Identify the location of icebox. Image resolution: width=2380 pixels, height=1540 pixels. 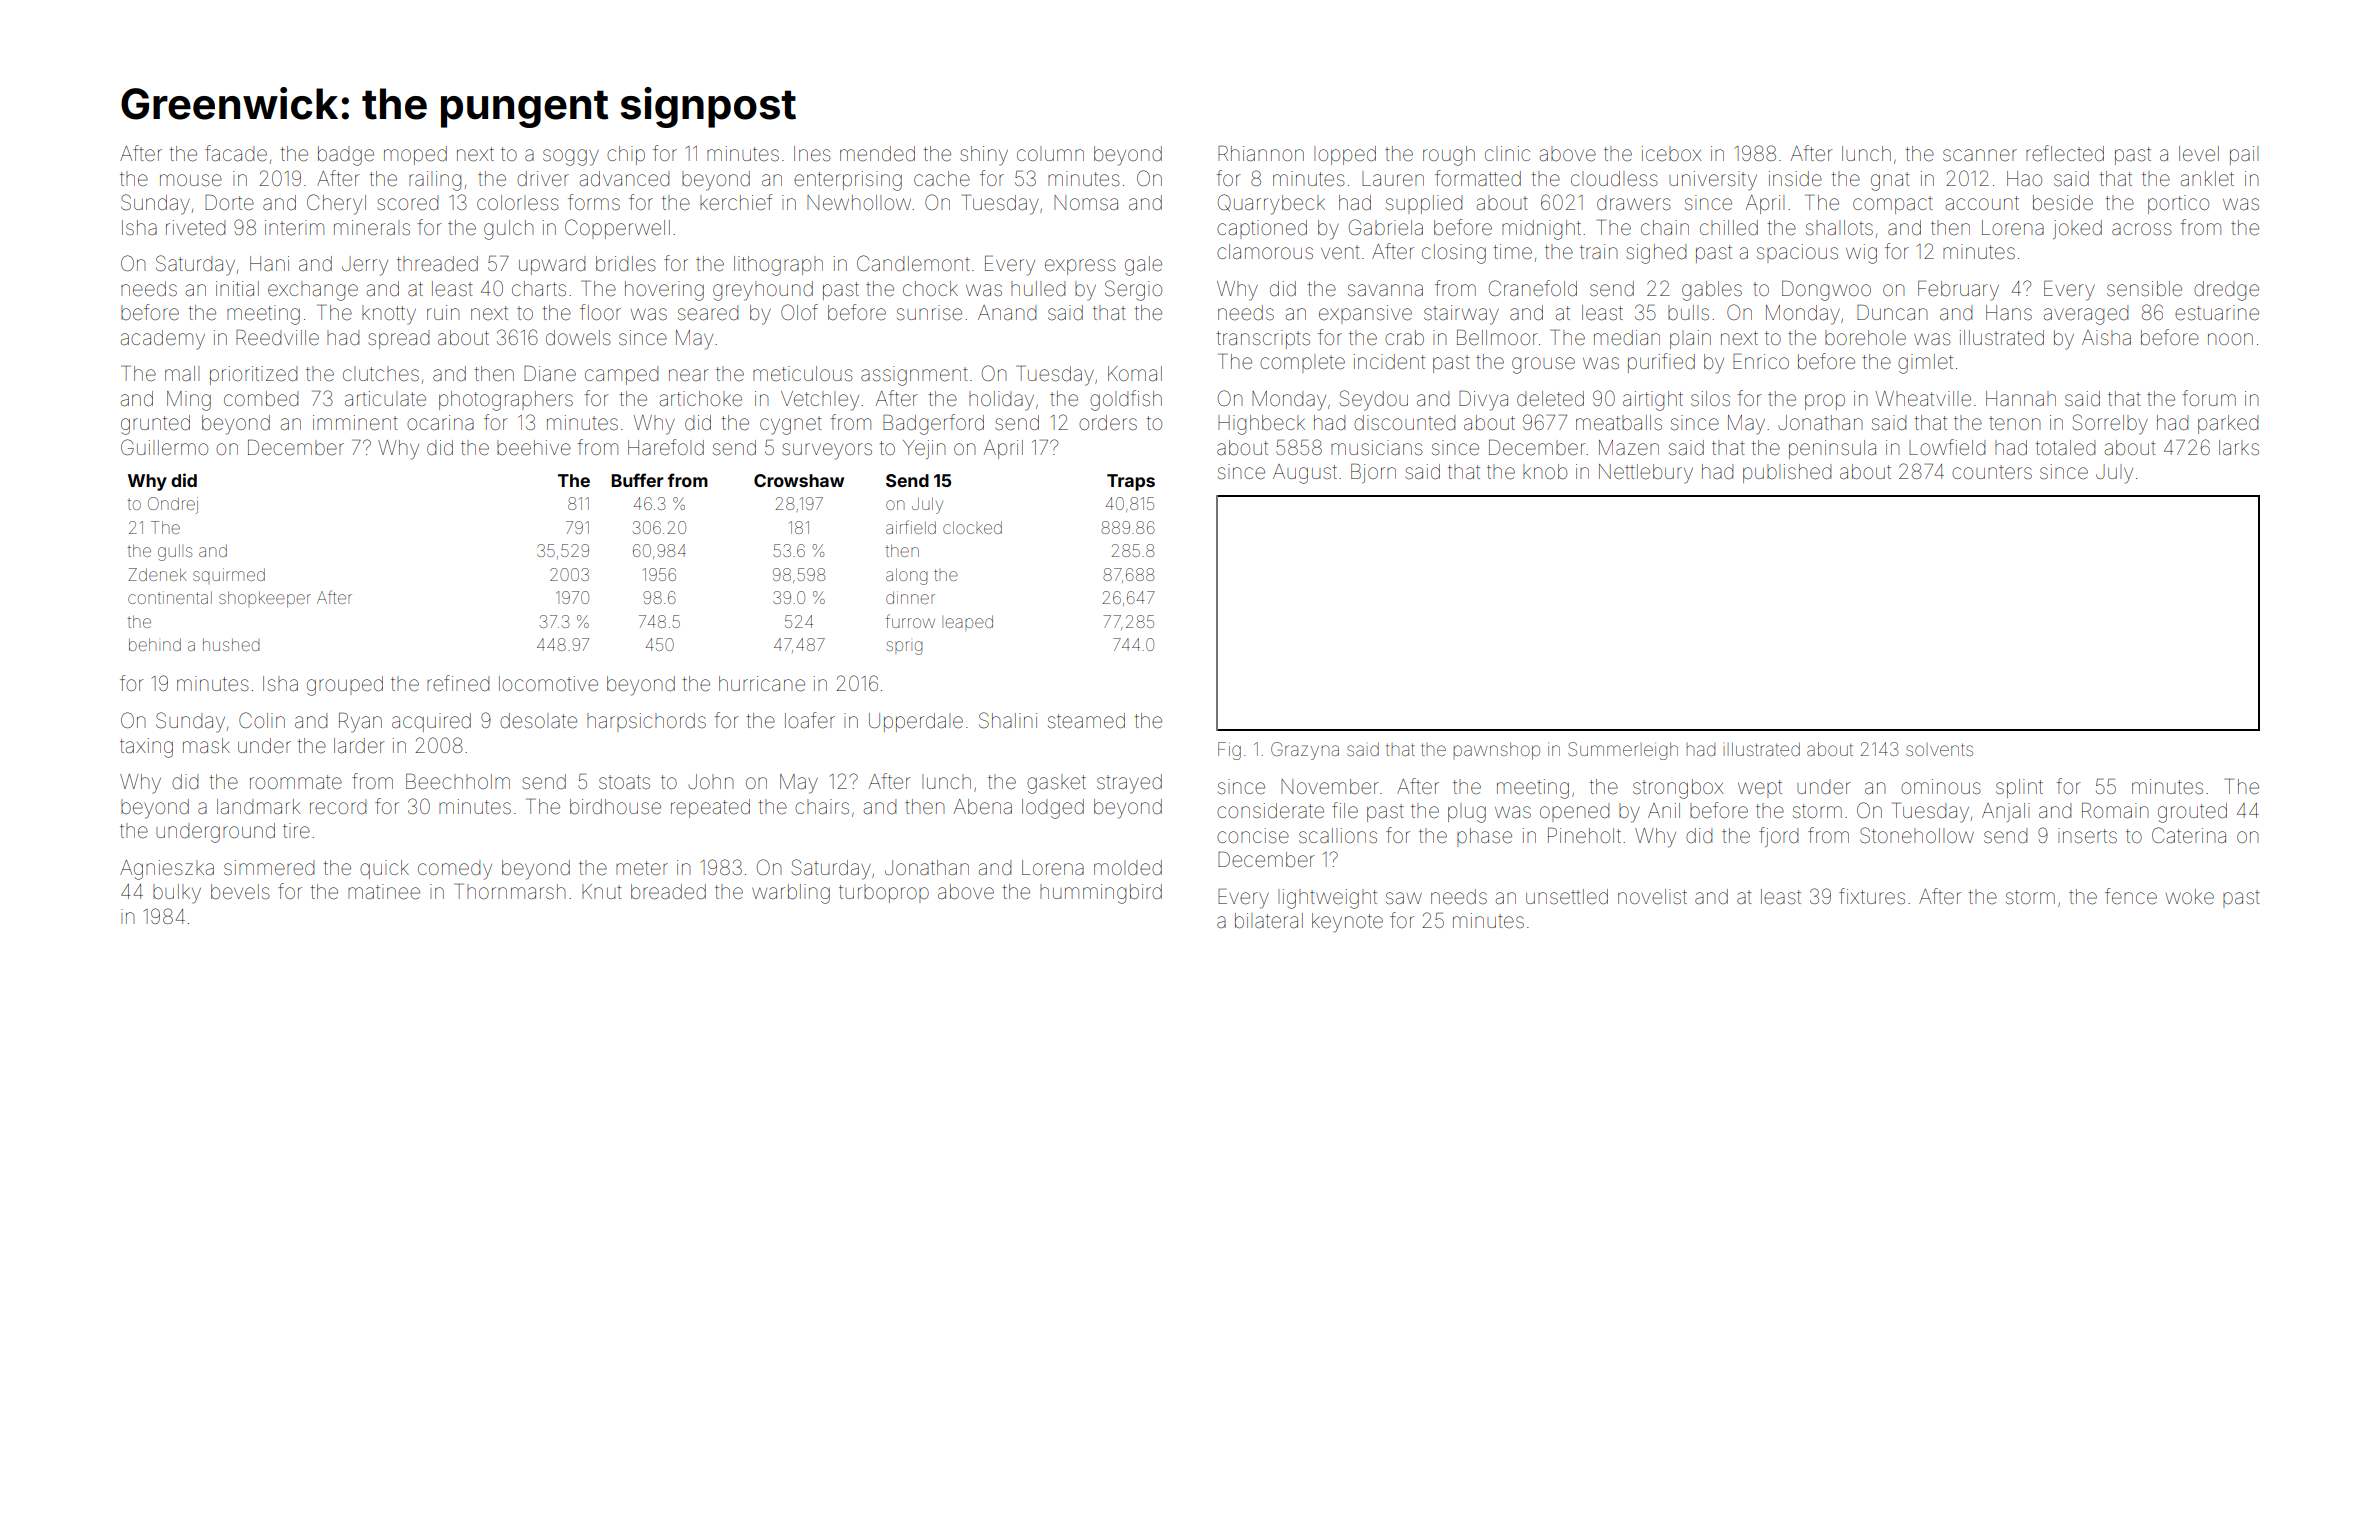
(1671, 153).
